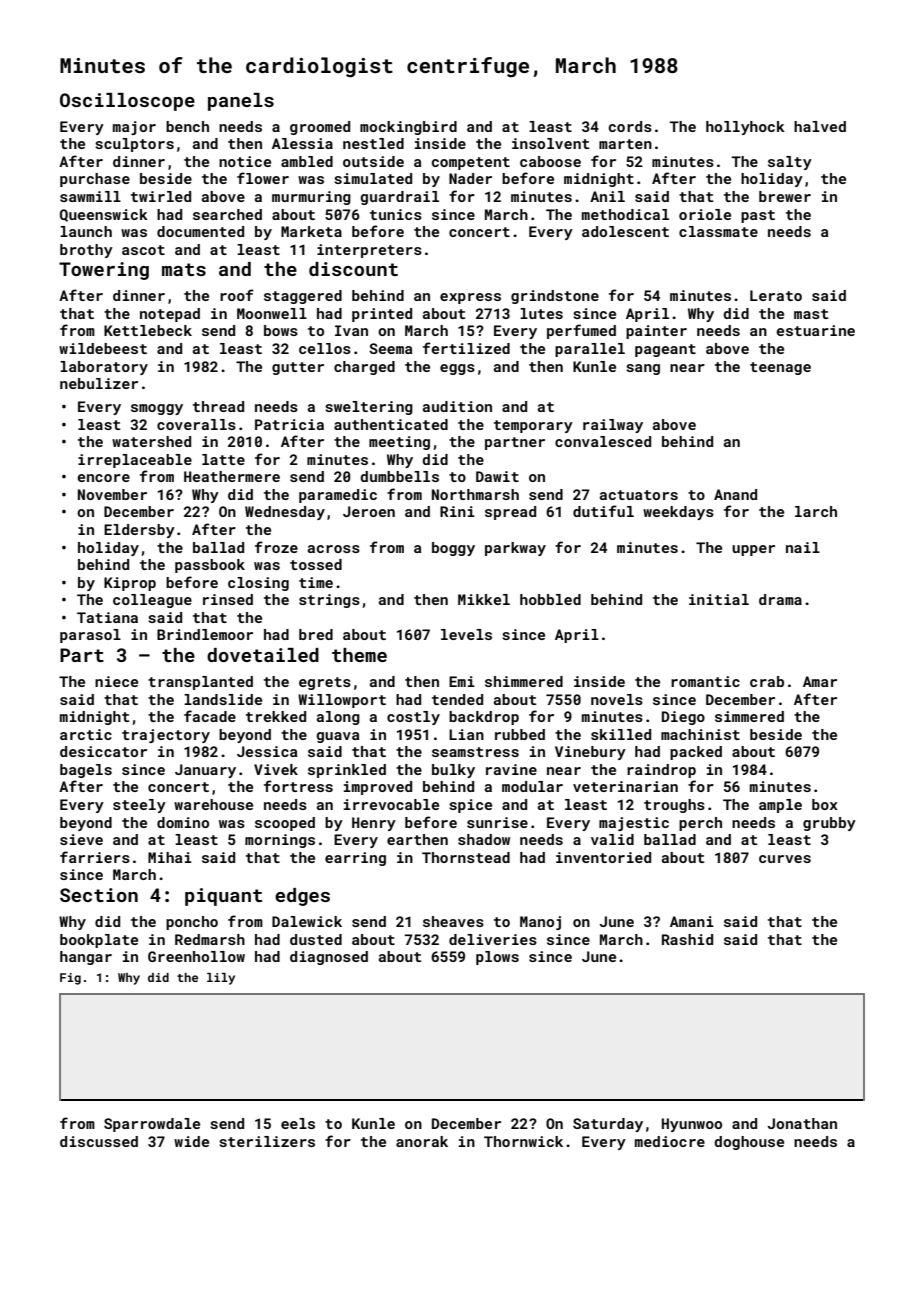 This page has width=924, height=1308. What do you see at coordinates (116, 681) in the page?
I see `niece` at bounding box center [116, 681].
